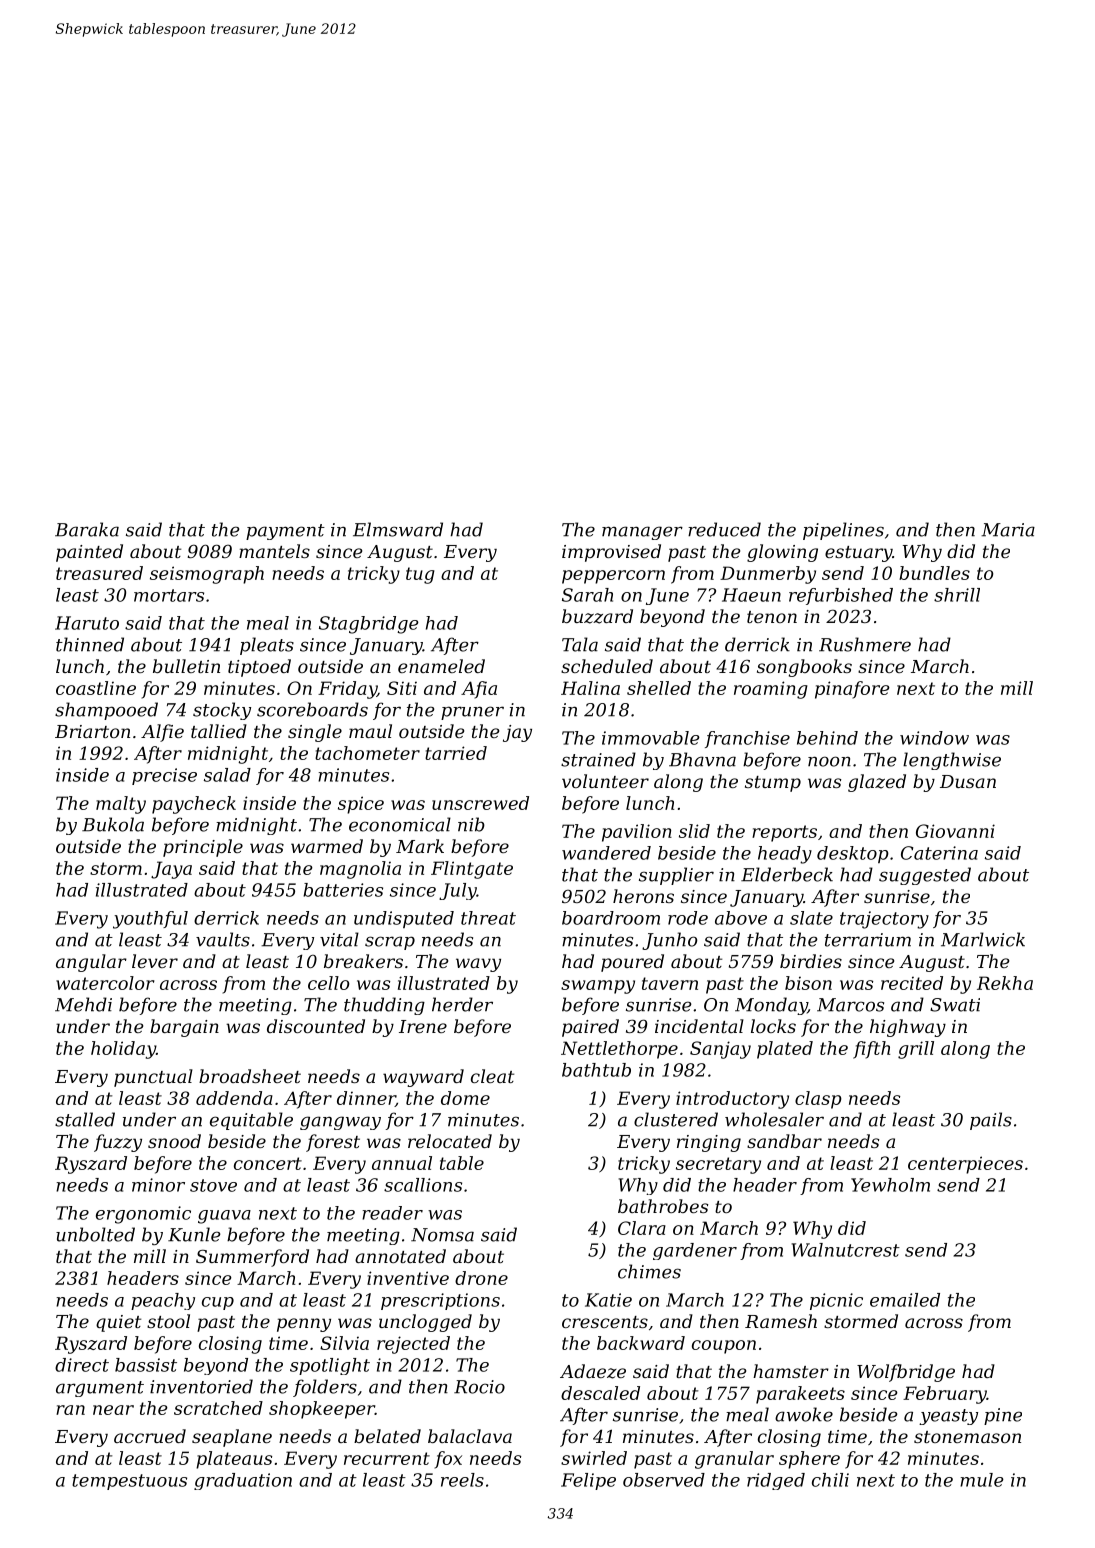  I want to click on chili, so click(830, 1480).
